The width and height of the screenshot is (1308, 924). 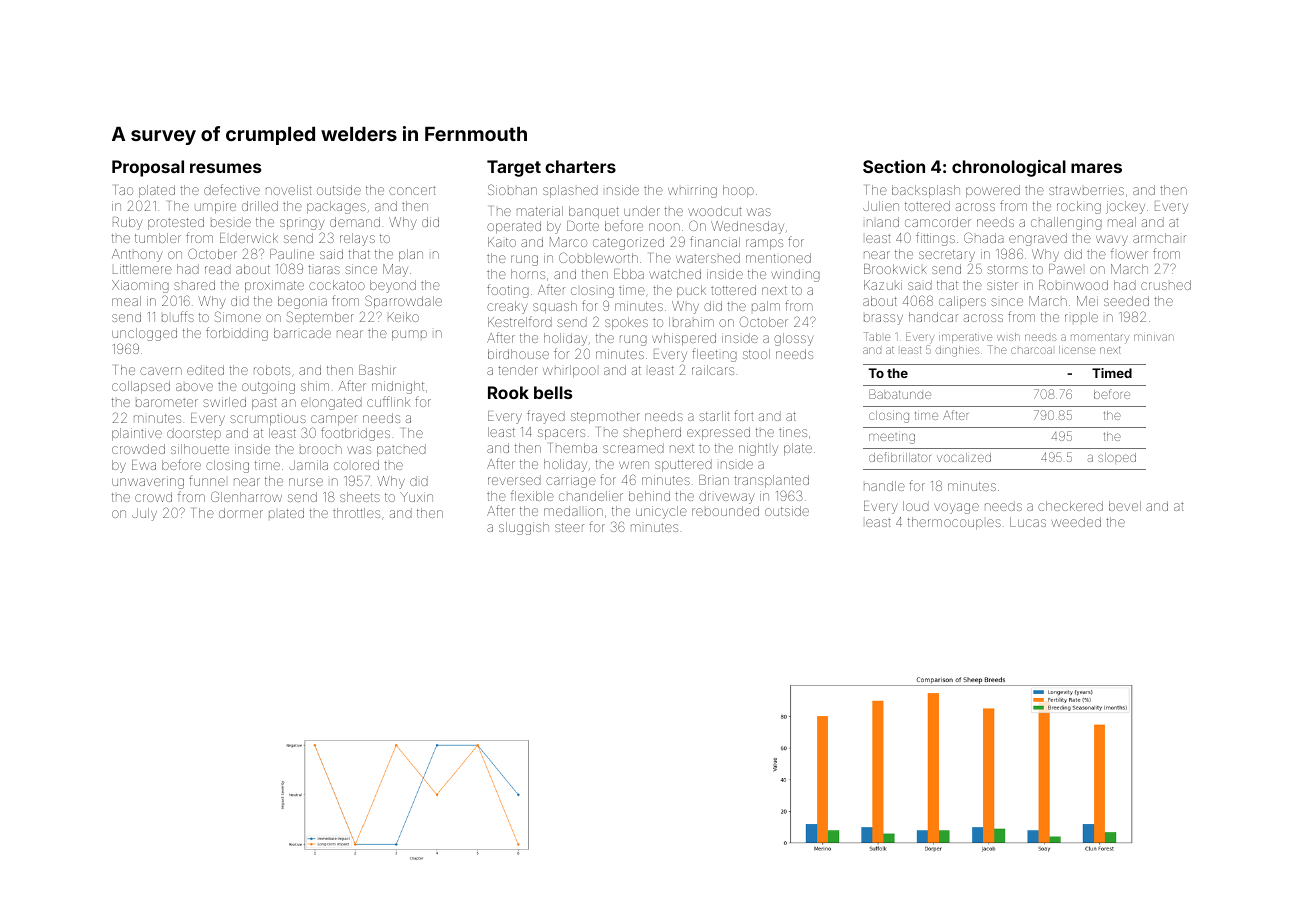 What do you see at coordinates (246, 496) in the screenshot?
I see `Glenharrow` at bounding box center [246, 496].
